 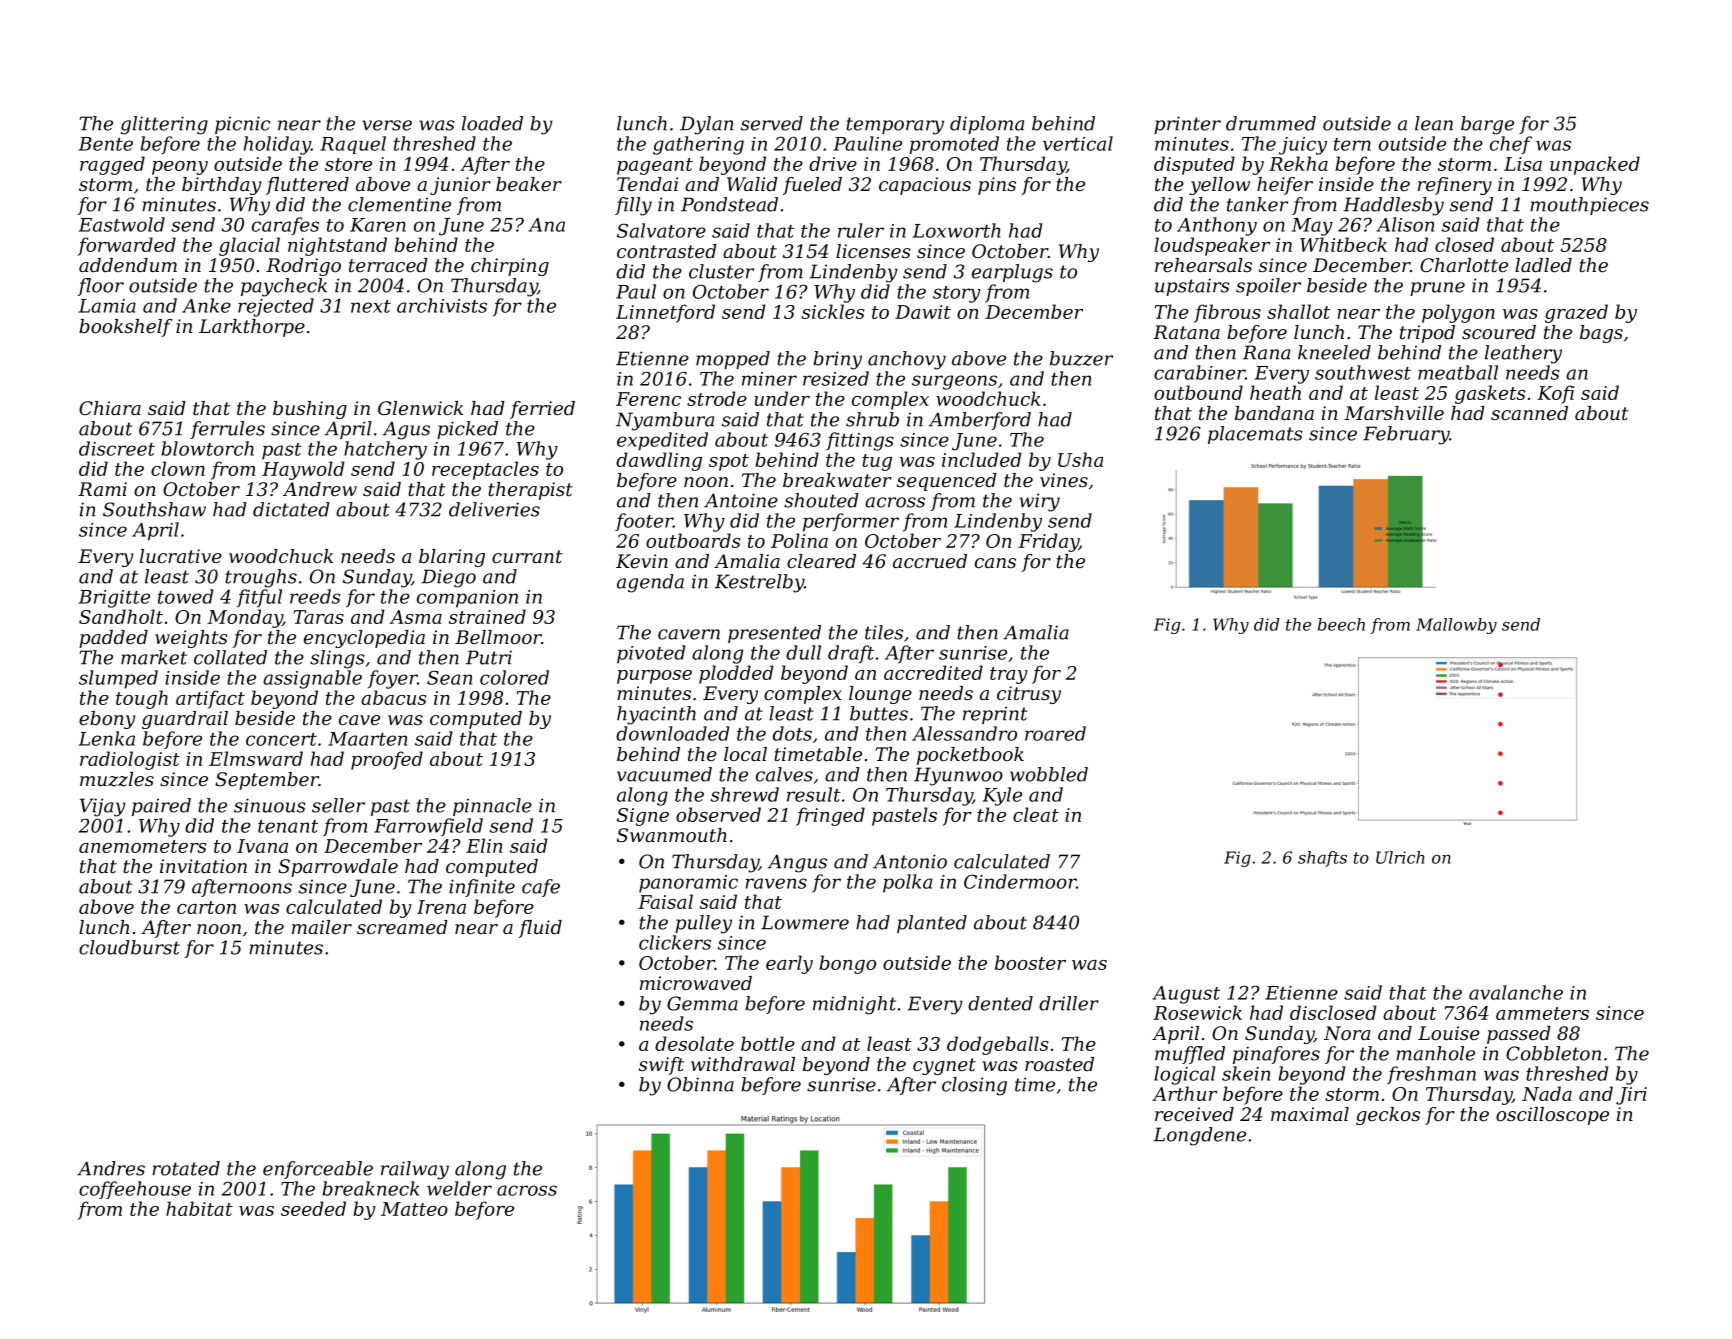 I want to click on Matteo, so click(x=414, y=1209).
